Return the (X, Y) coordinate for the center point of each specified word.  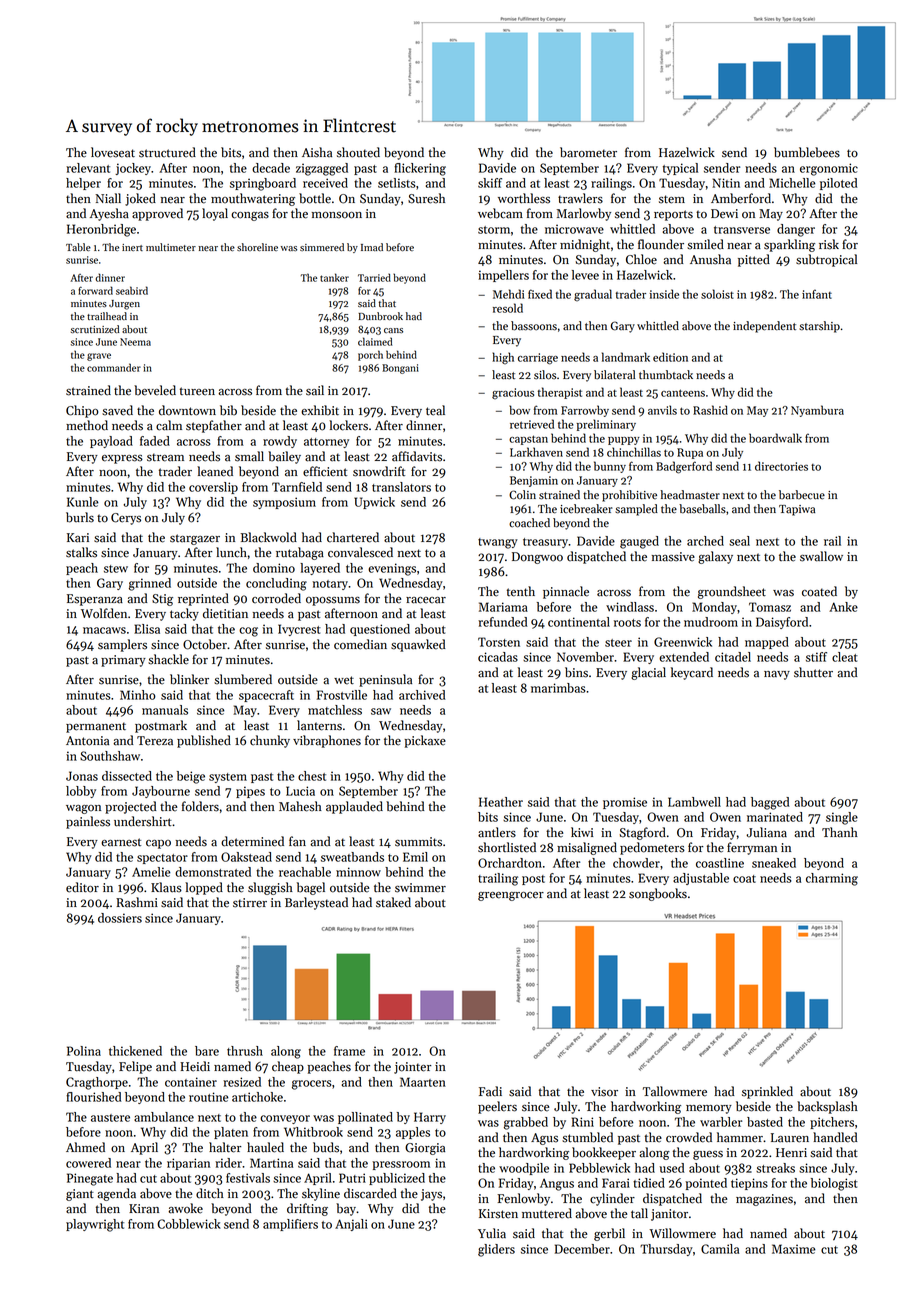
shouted (358, 152)
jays (431, 1195)
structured (167, 152)
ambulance (164, 1117)
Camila (720, 1249)
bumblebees (807, 152)
